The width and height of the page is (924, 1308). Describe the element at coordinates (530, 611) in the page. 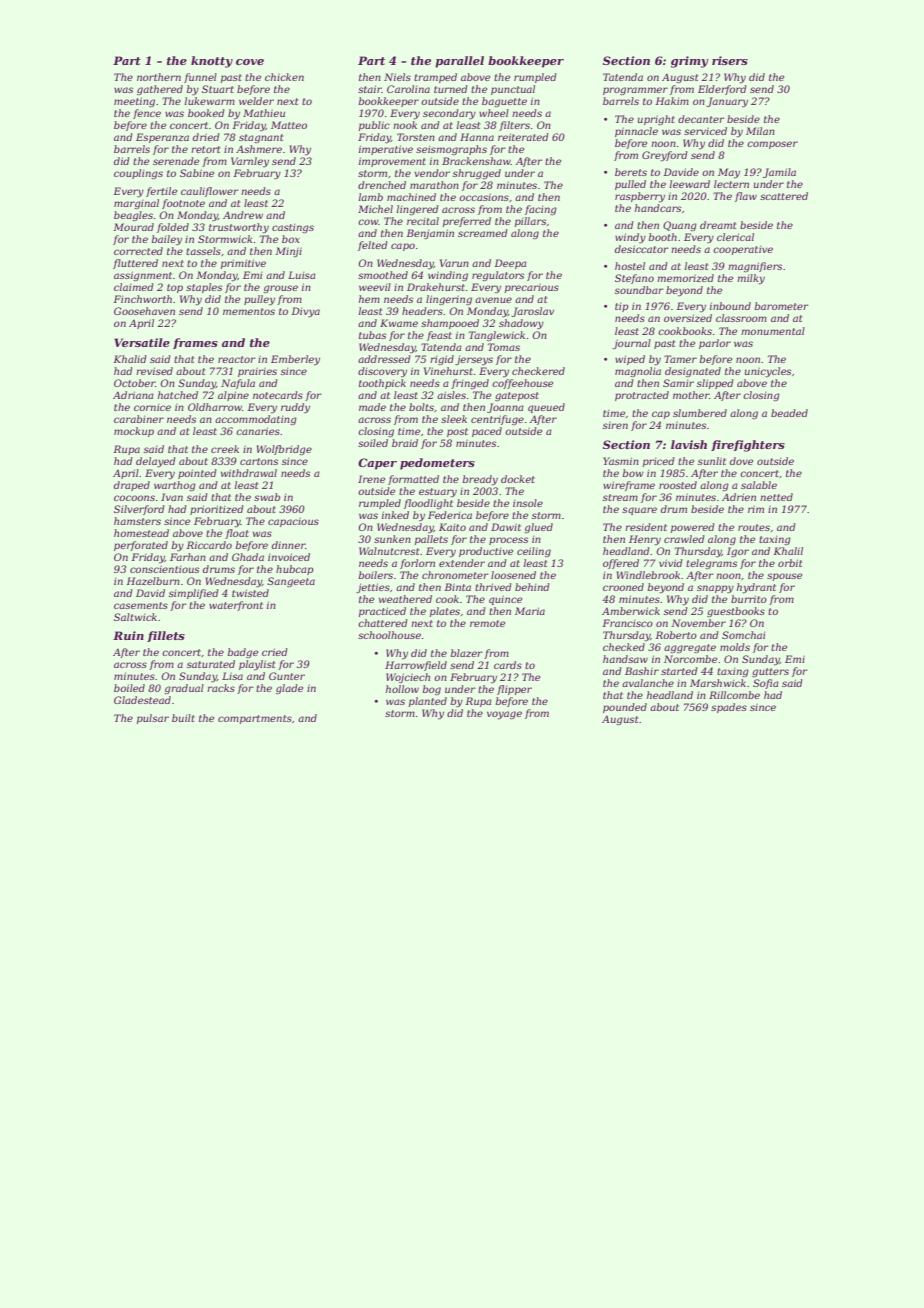

I see `Maria` at that location.
